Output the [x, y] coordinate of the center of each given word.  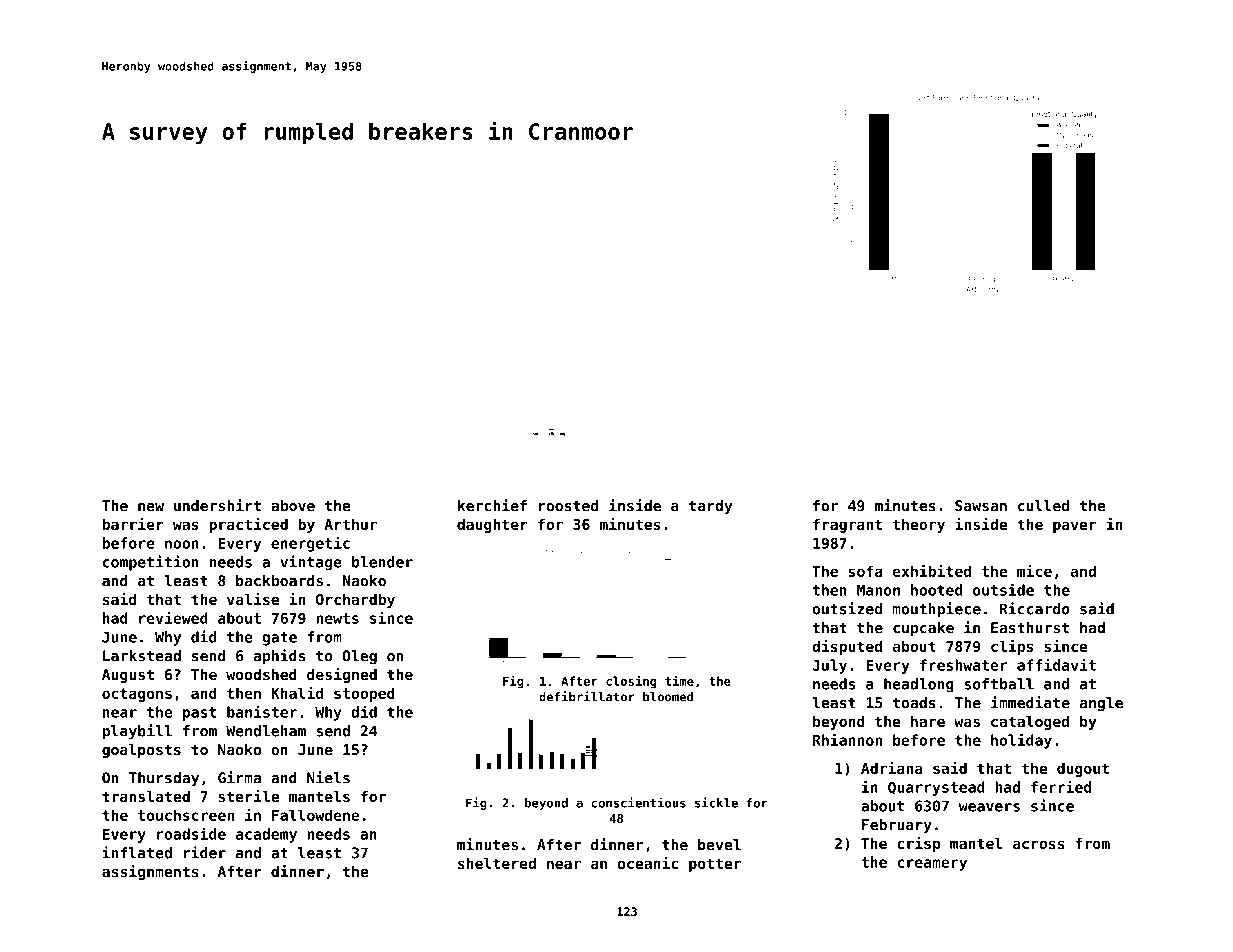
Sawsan [981, 506]
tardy [710, 507]
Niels [328, 777]
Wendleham [266, 731]
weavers [989, 807]
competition [151, 563]
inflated [137, 852]
